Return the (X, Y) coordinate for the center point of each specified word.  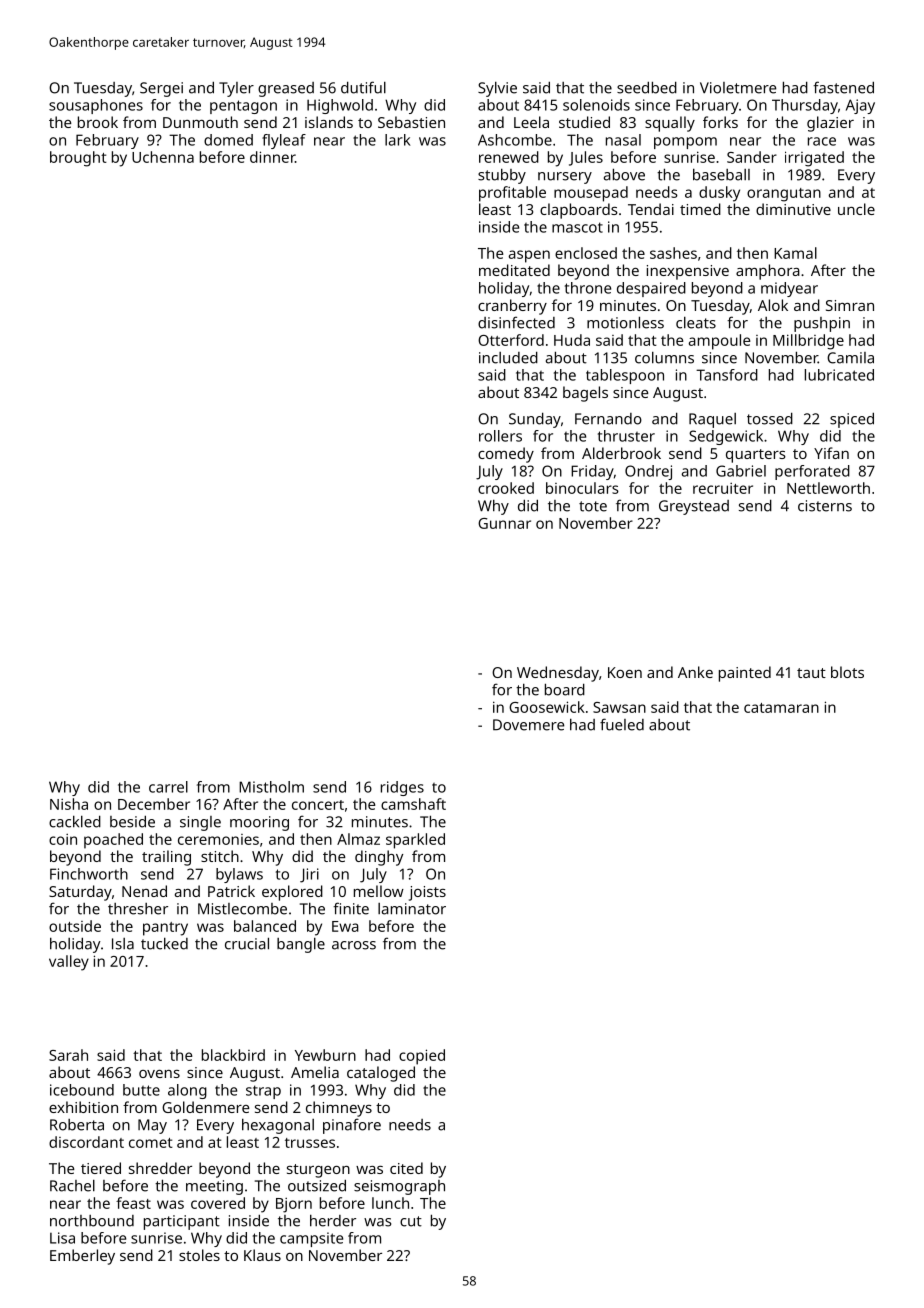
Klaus (262, 1255)
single (200, 823)
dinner (272, 157)
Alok (773, 305)
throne (588, 288)
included (508, 357)
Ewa (345, 926)
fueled (622, 724)
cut (411, 1221)
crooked (506, 488)
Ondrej (648, 472)
